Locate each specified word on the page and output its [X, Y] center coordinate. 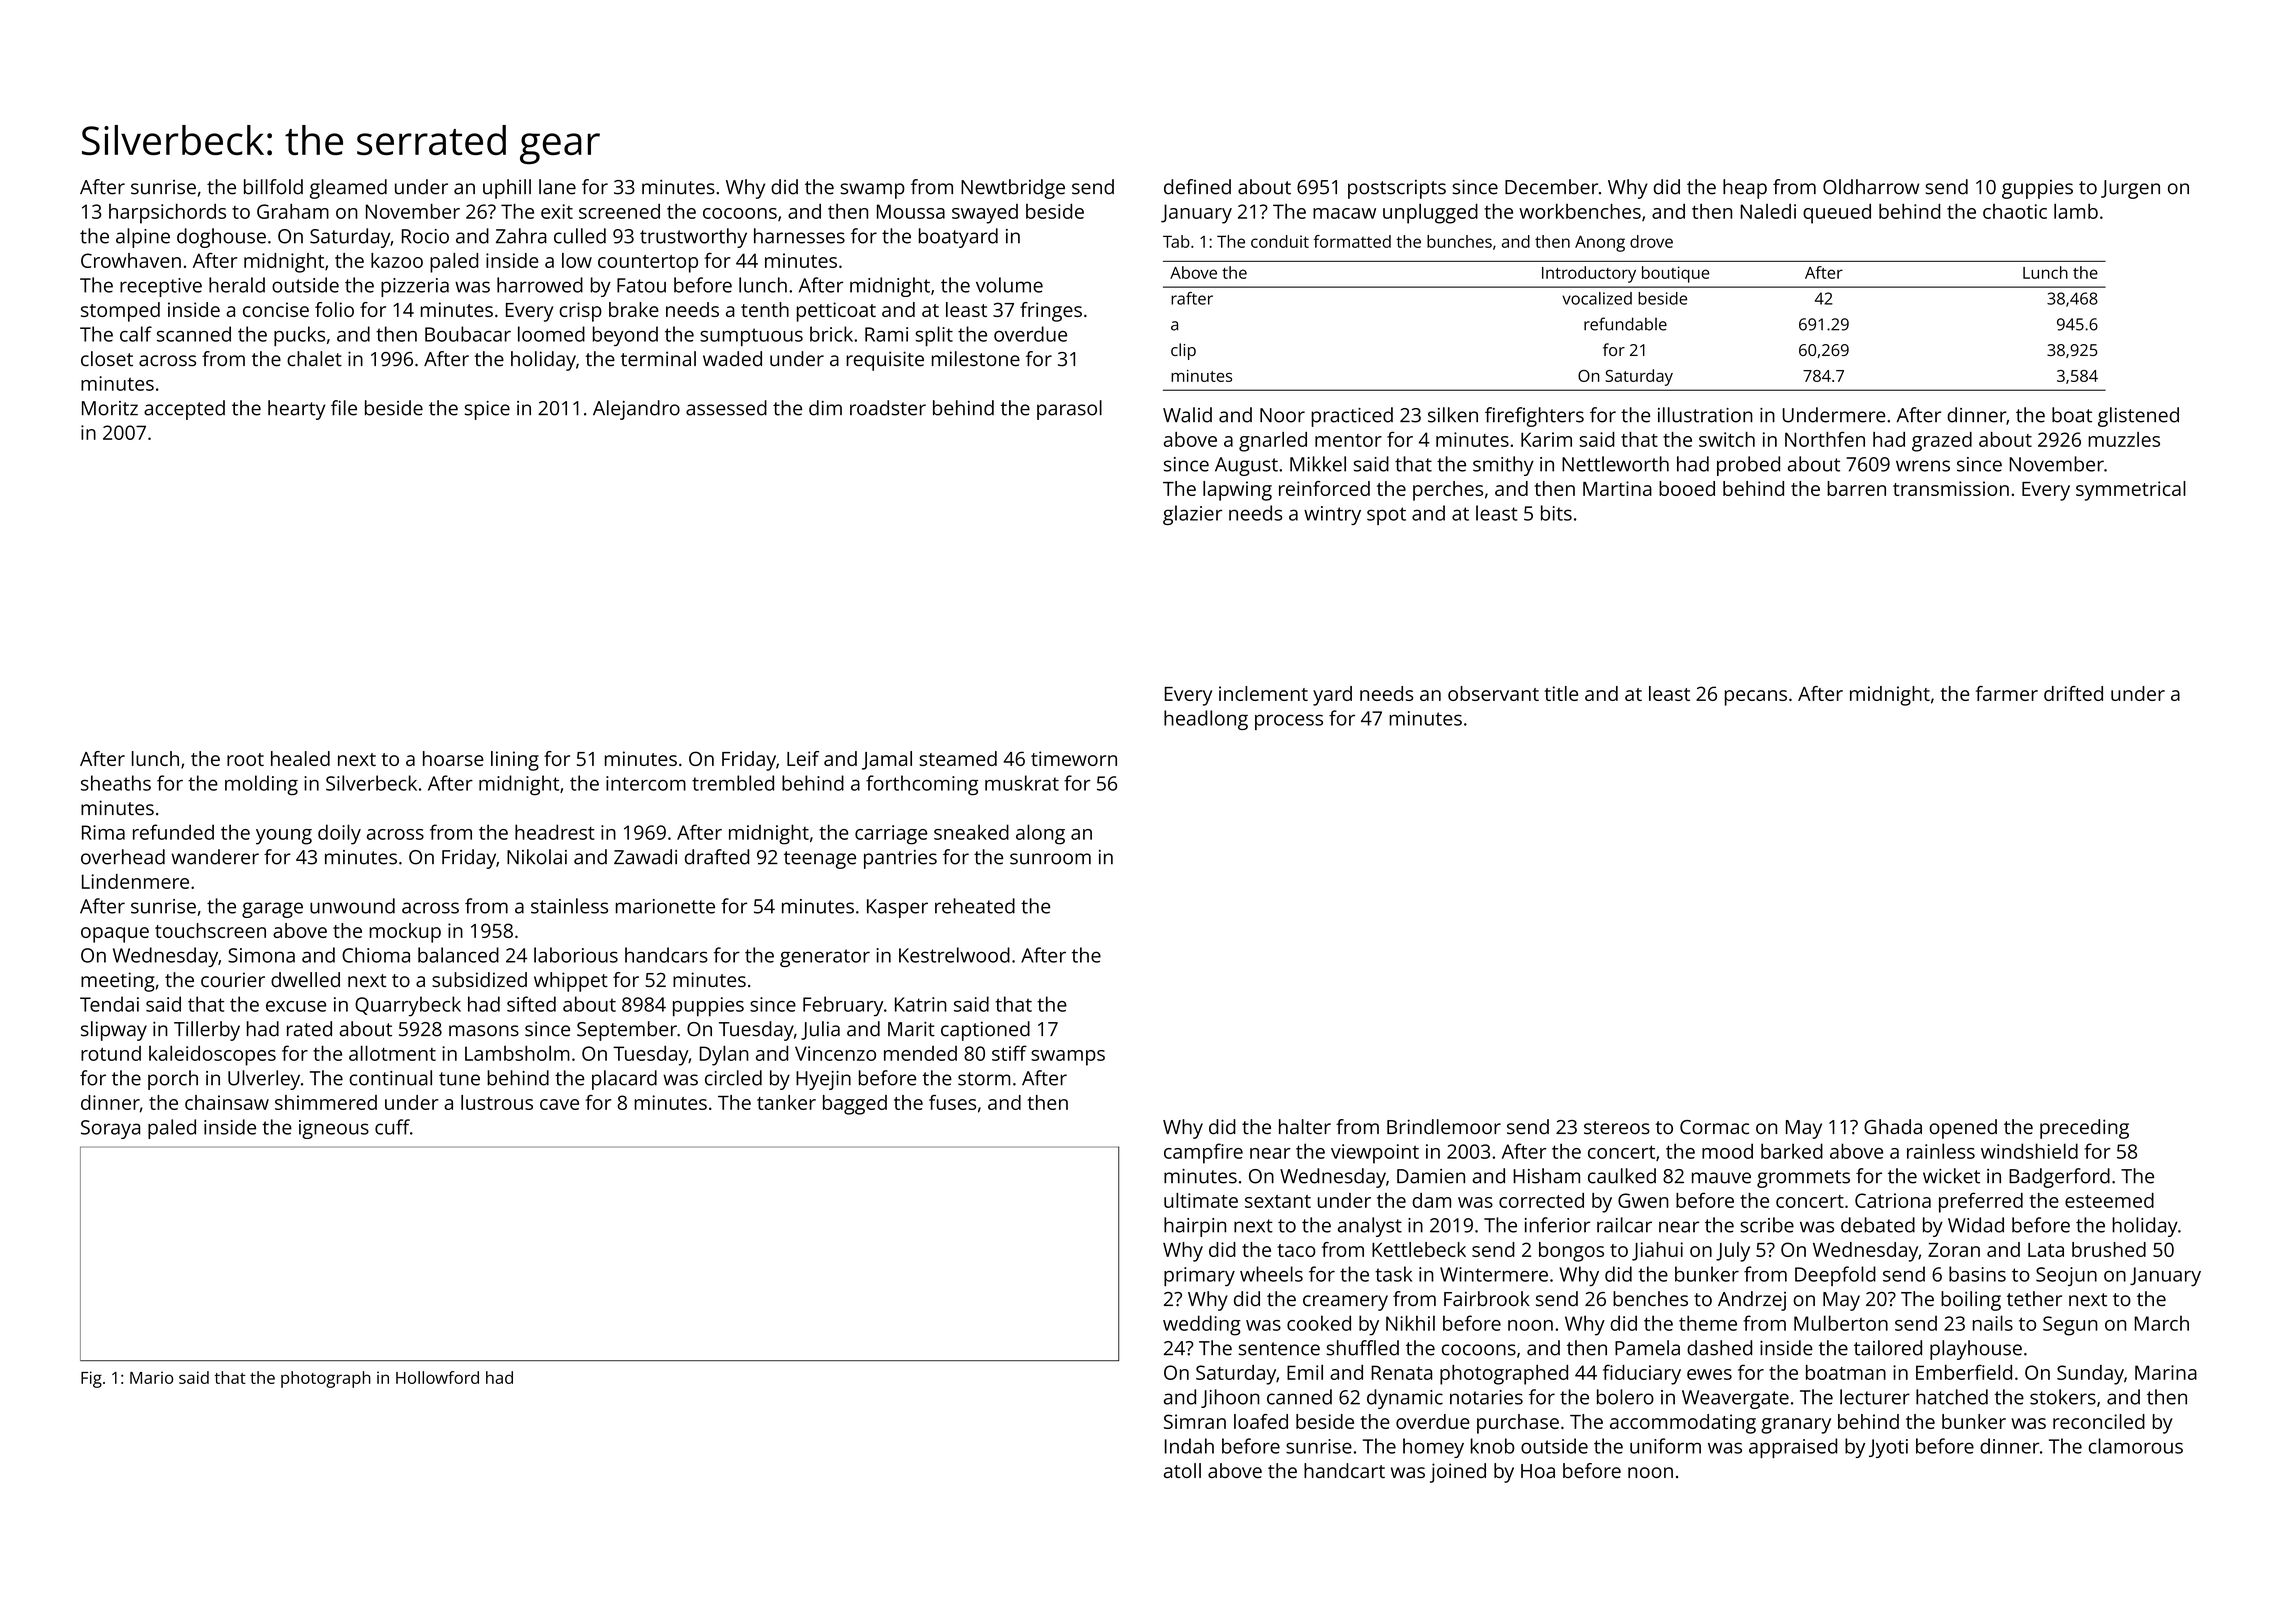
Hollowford [437, 1377]
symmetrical [2131, 491]
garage [272, 910]
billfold [273, 187]
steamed [958, 758]
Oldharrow [1871, 187]
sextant [1278, 1201]
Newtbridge [1013, 189]
